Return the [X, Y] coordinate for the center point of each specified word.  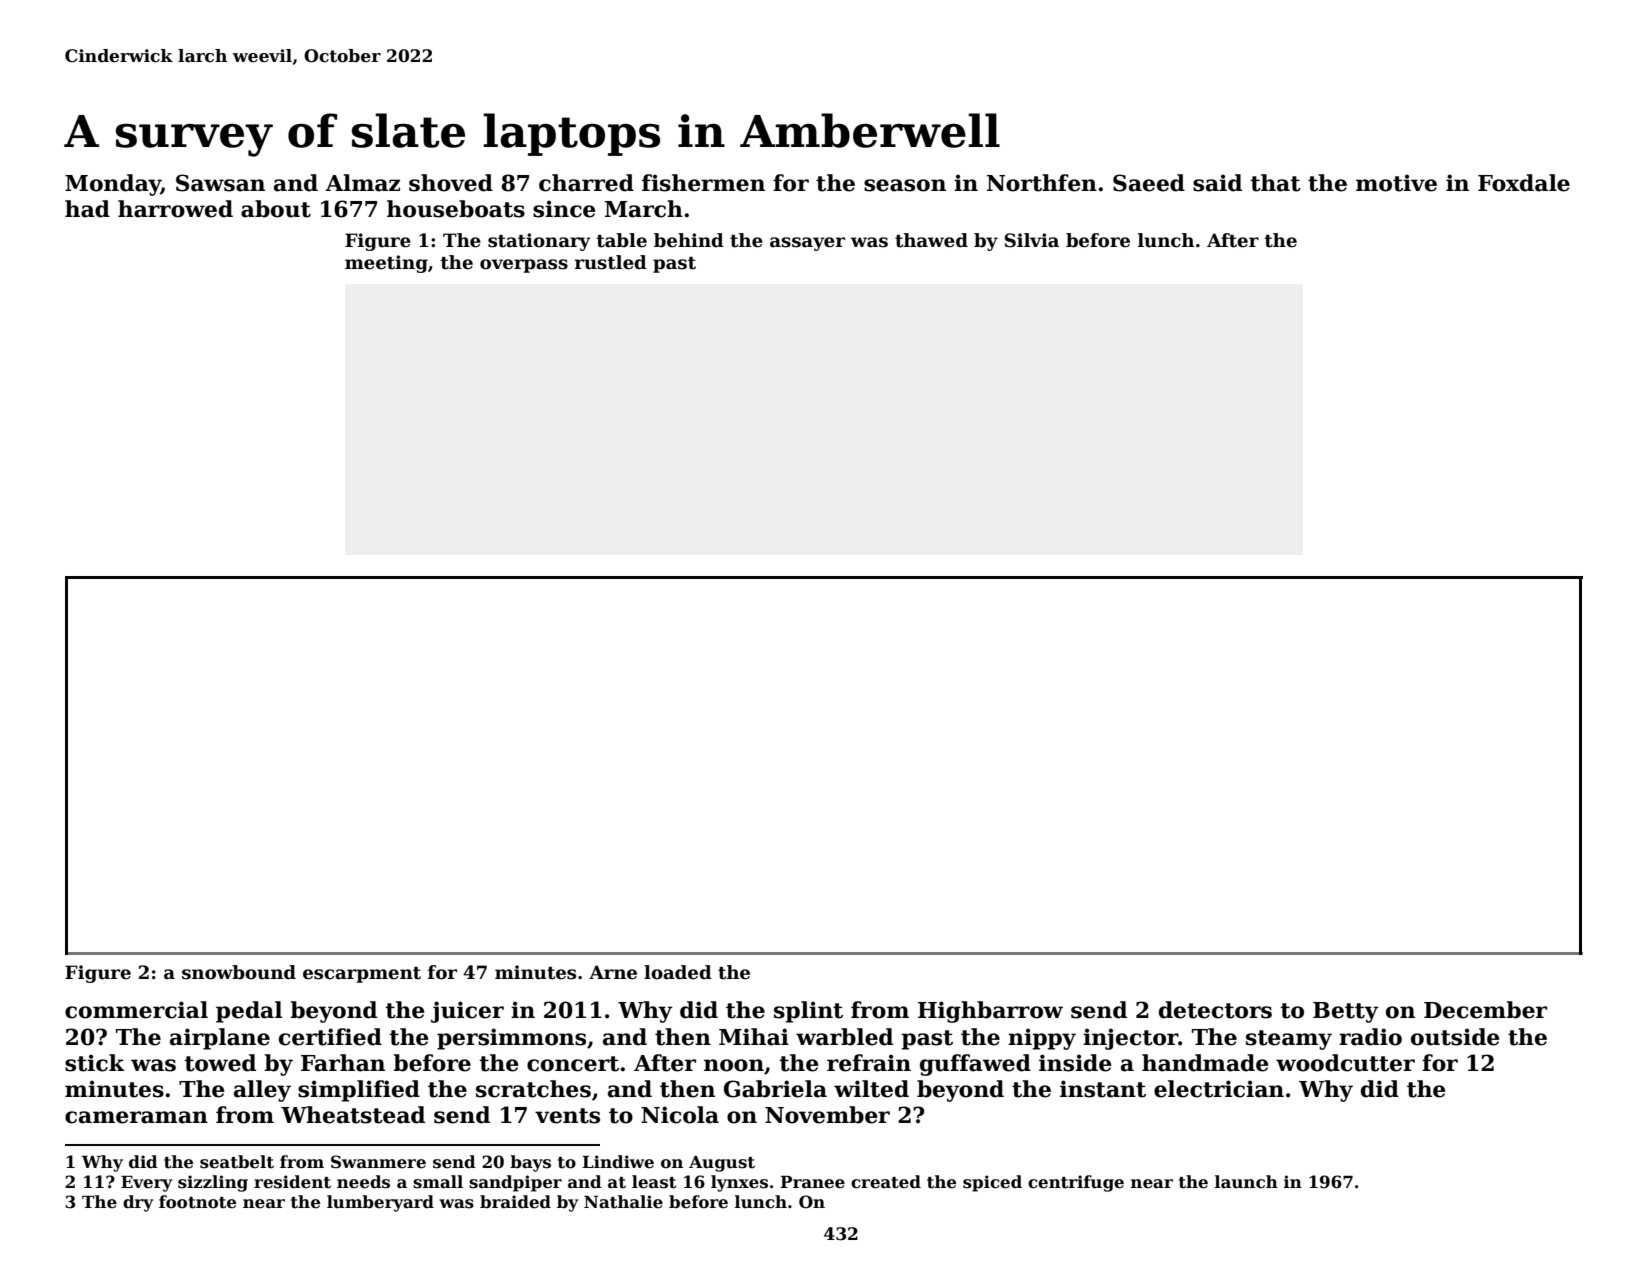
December [1485, 1010]
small [438, 1182]
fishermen [703, 183]
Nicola [680, 1115]
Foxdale [1524, 183]
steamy [1289, 1040]
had [87, 209]
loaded [678, 972]
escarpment [362, 975]
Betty [1346, 1012]
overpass [524, 266]
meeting [386, 264]
